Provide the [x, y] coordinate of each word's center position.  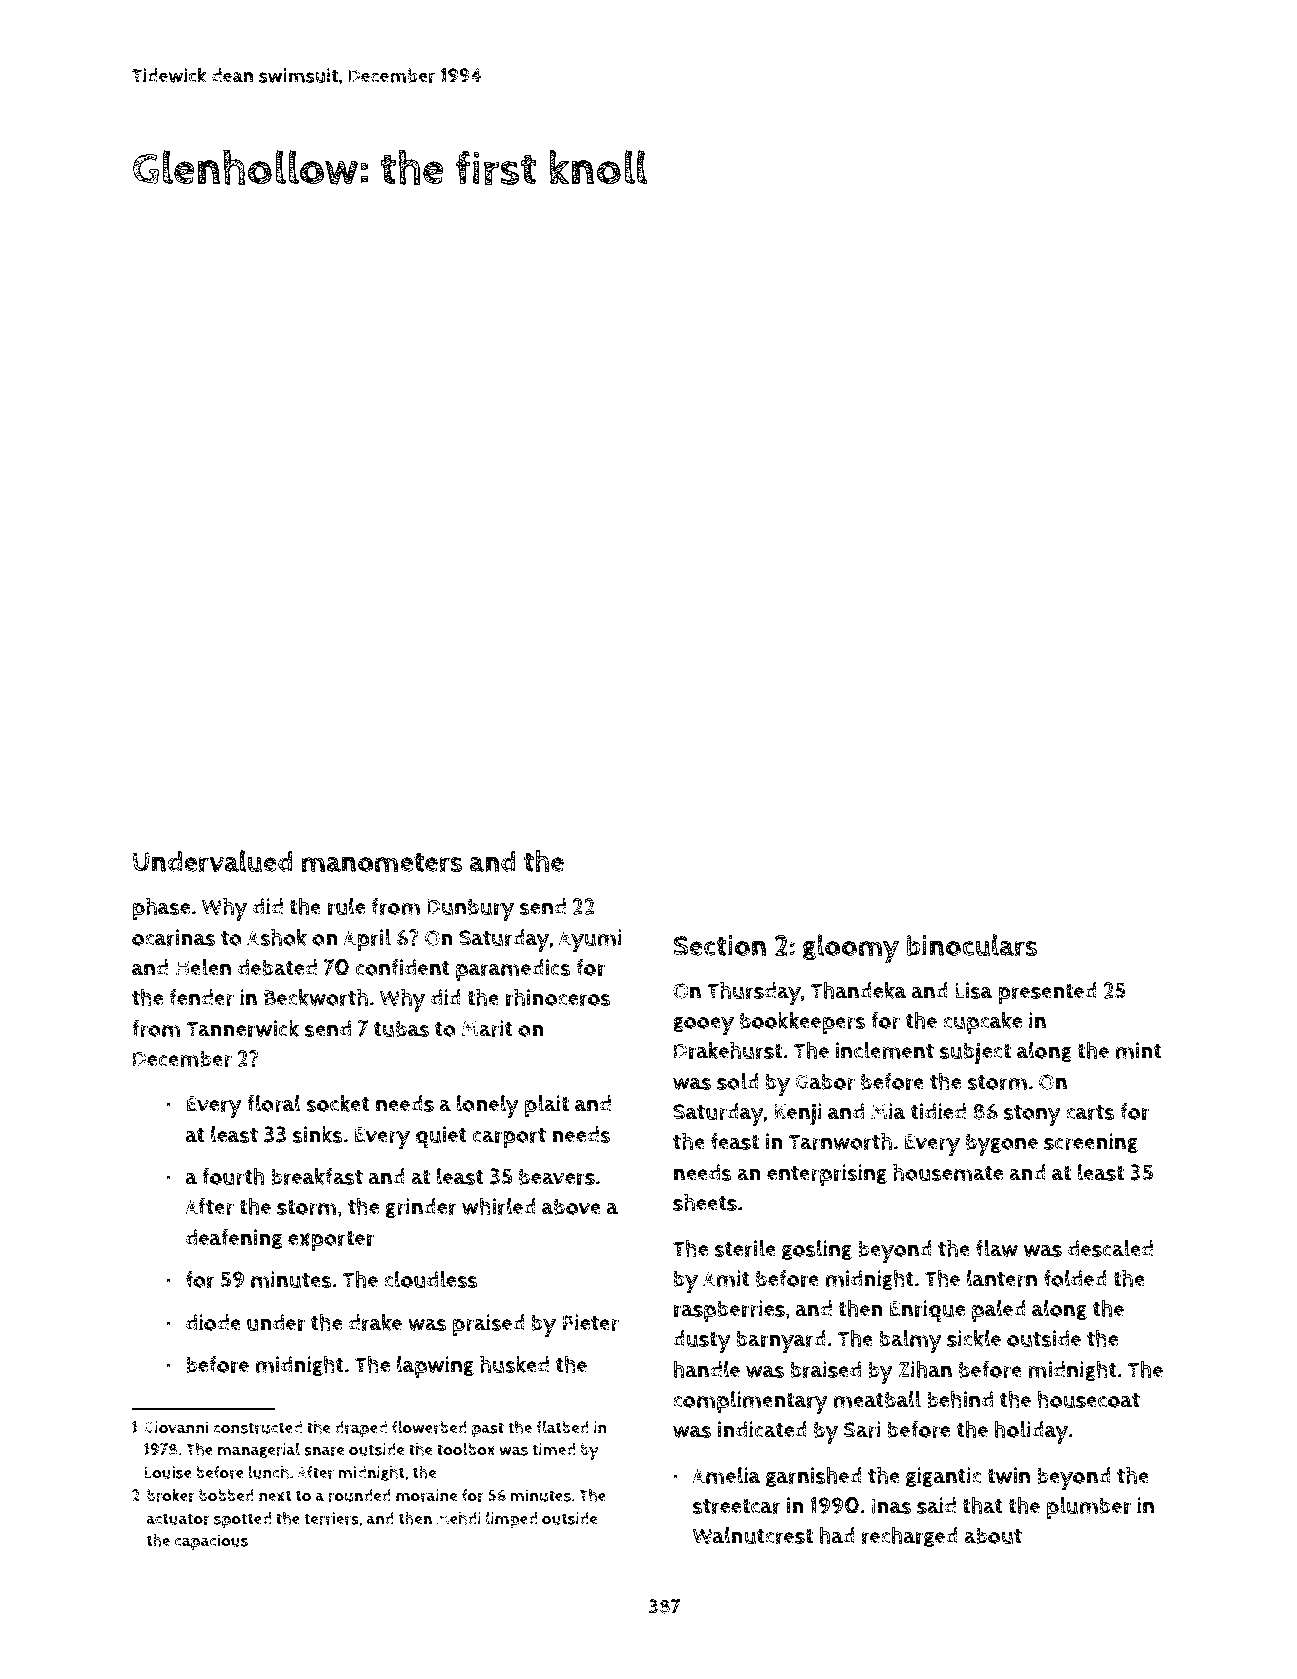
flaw [997, 1248]
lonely [488, 1106]
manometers [382, 863]
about [993, 1535]
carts [1090, 1112]
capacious [211, 1542]
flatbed [562, 1427]
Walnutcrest [752, 1535]
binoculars [972, 945]
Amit [726, 1278]
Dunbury [470, 909]
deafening [234, 1239]
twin [1008, 1475]
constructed [257, 1427]
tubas [401, 1028]
